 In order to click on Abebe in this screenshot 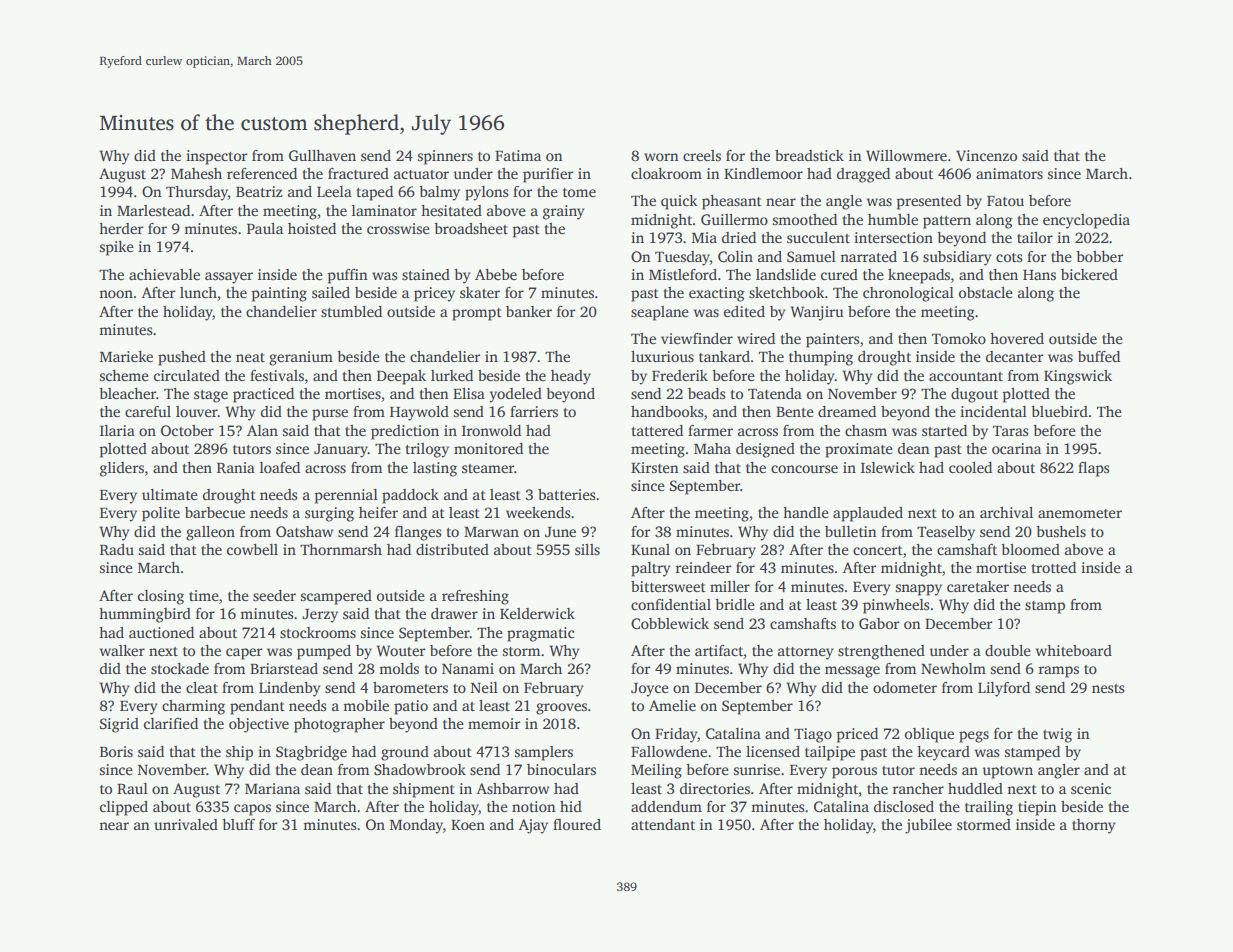, I will do `click(496, 274)`.
